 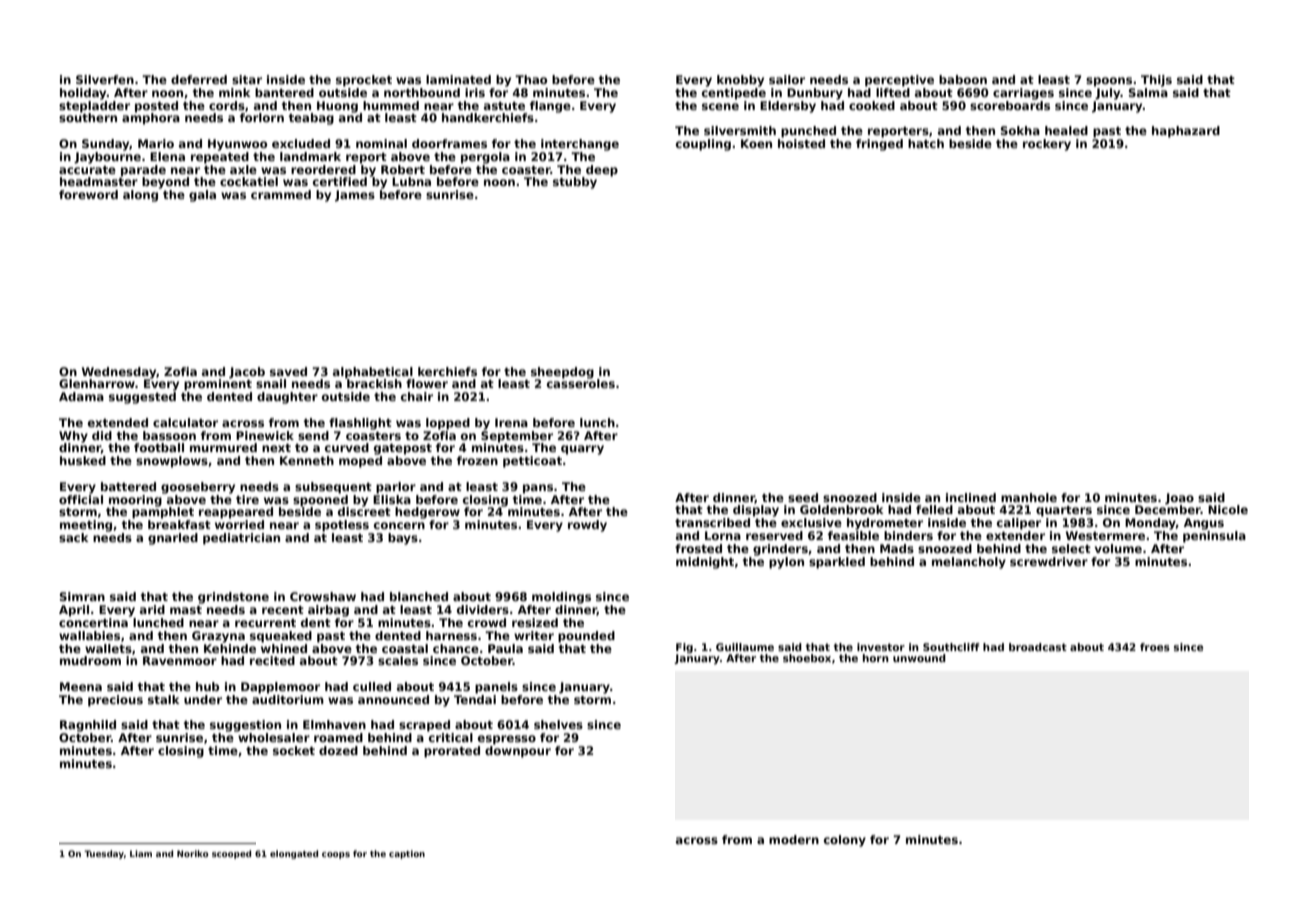 I want to click on parlor, so click(x=396, y=488).
